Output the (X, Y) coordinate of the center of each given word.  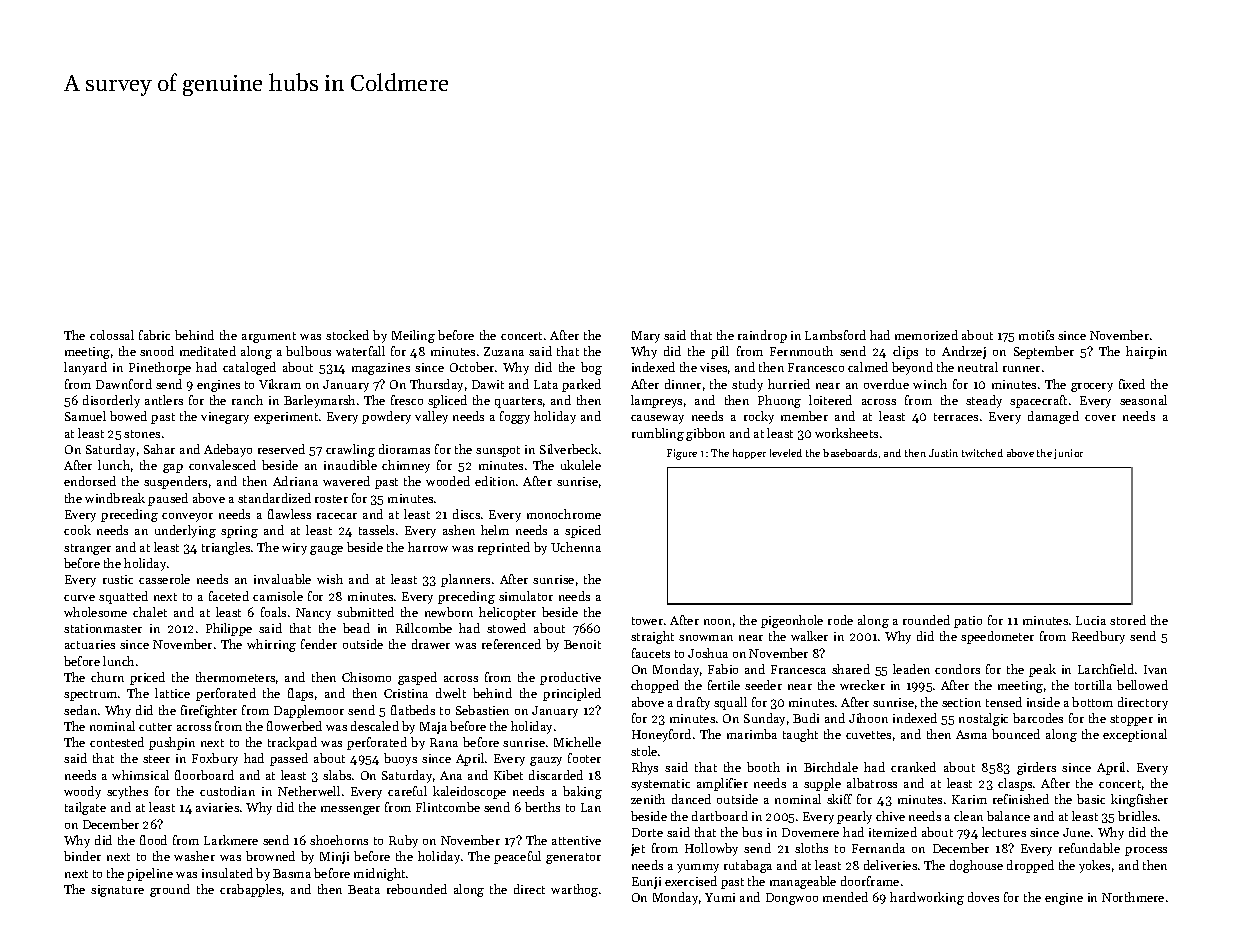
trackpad (292, 743)
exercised (691, 881)
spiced (583, 531)
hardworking (927, 898)
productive (570, 678)
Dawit (488, 384)
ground (170, 890)
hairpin (1146, 352)
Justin (943, 453)
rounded (926, 620)
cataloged (249, 368)
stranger (87, 549)
